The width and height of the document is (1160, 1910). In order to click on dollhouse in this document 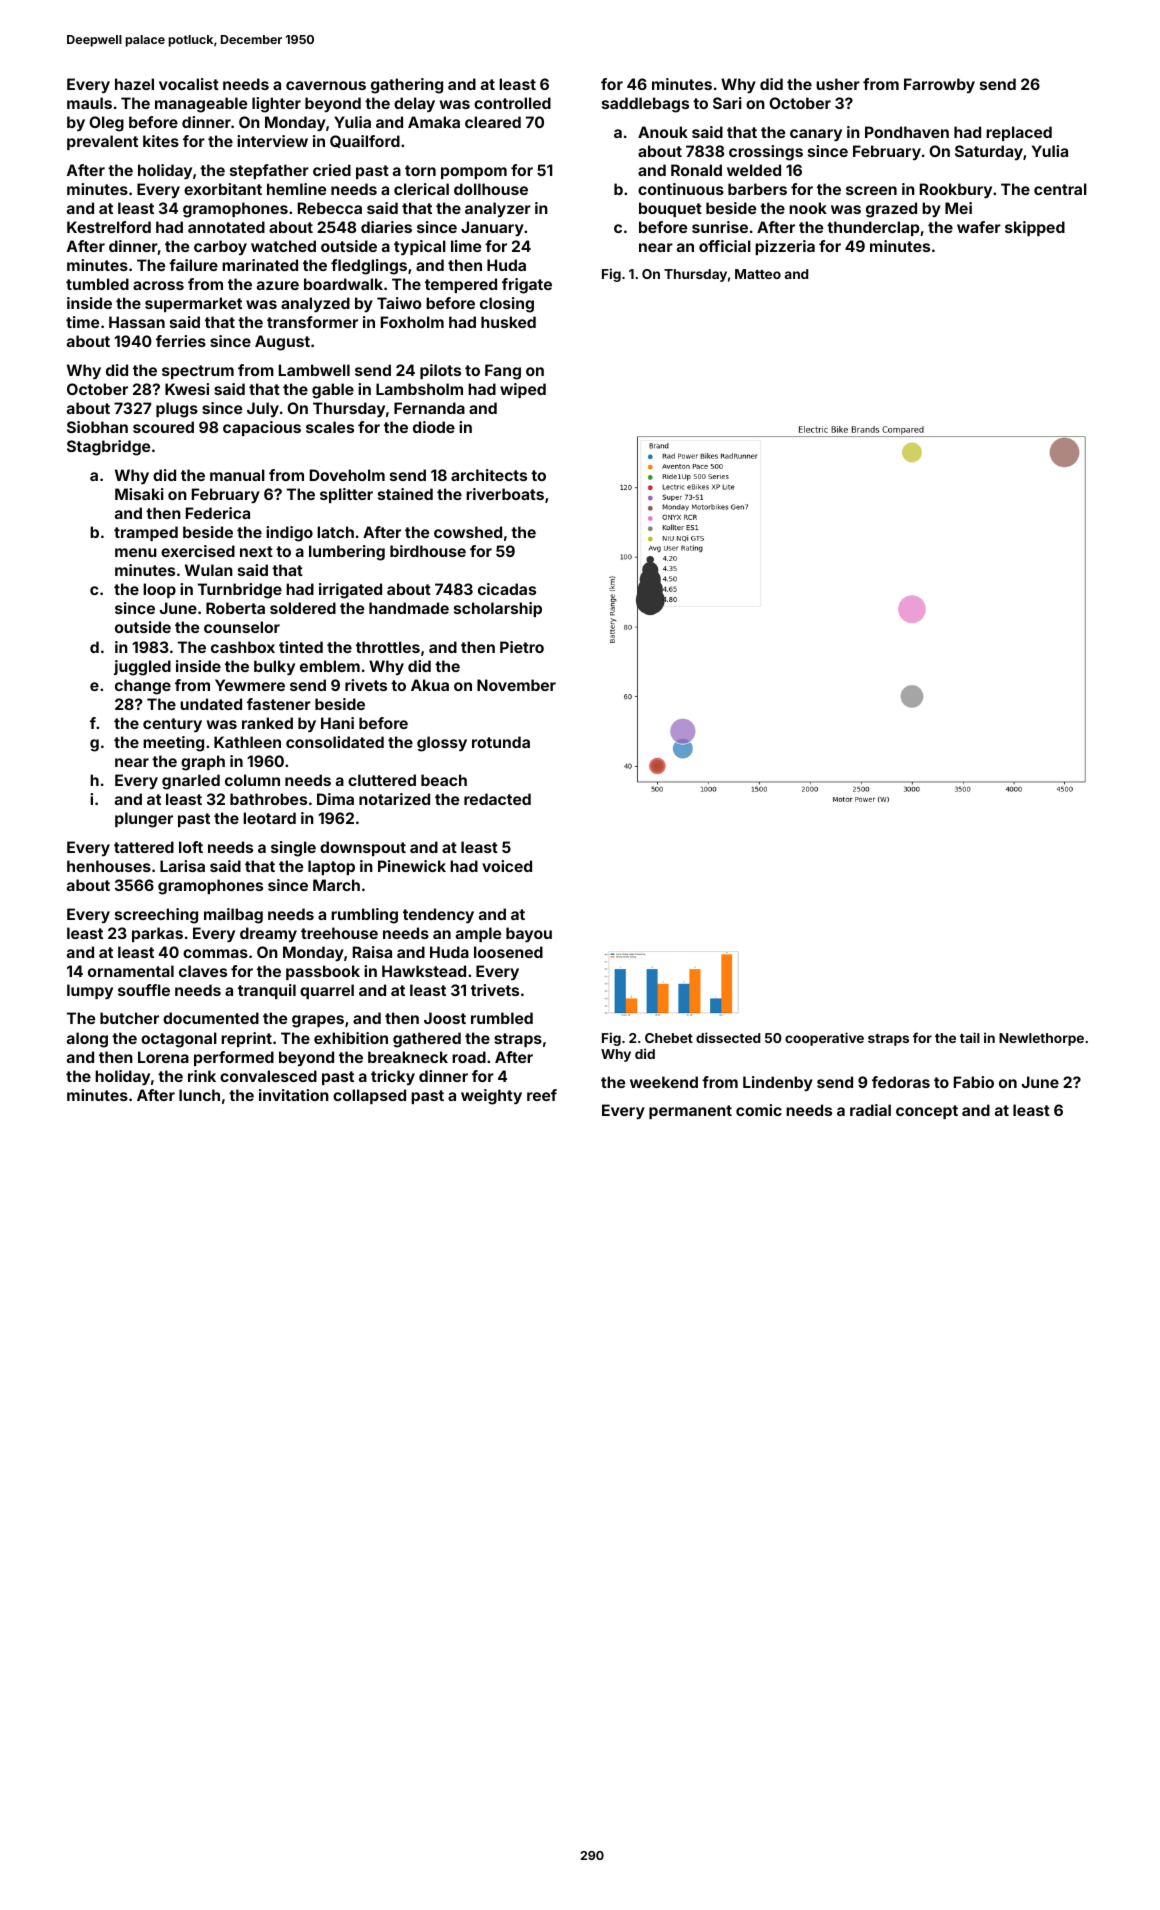, I will do `click(491, 189)`.
